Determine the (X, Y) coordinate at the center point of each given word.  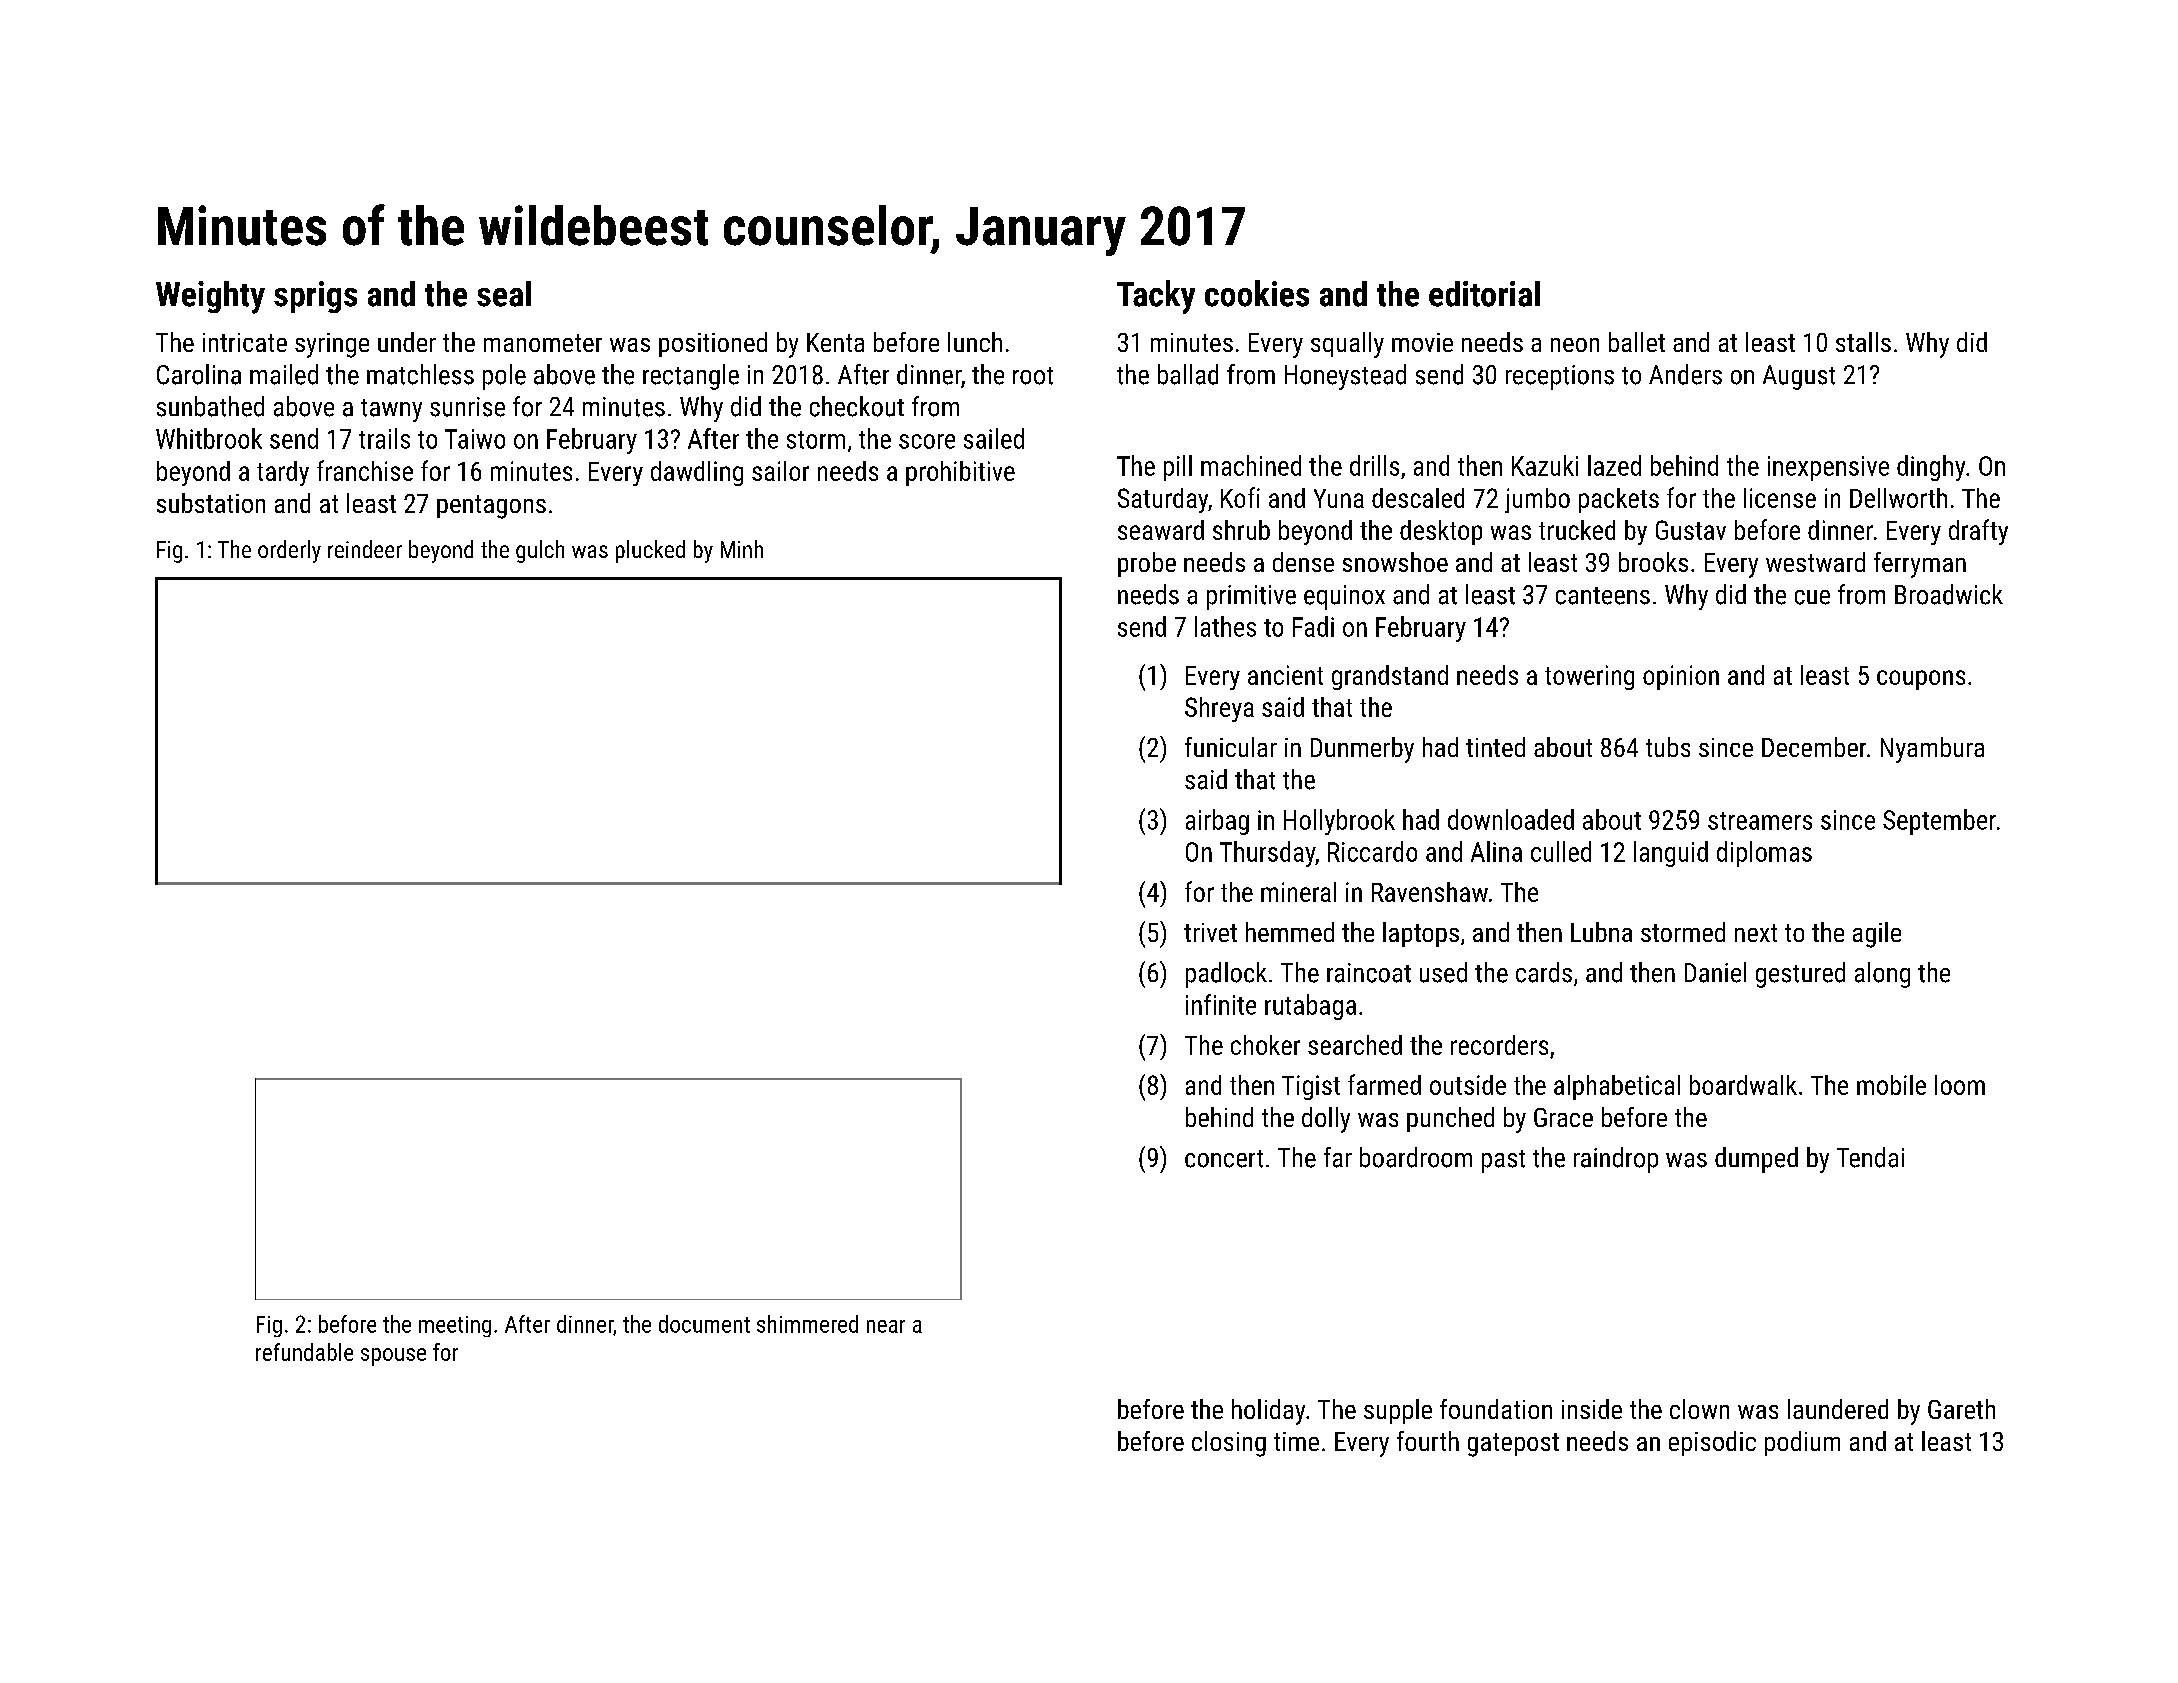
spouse (393, 1357)
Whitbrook (209, 438)
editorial (1484, 294)
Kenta (835, 342)
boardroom (1416, 1157)
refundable (304, 1352)
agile (1877, 935)
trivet (1210, 932)
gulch (540, 551)
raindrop (1616, 1160)
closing (1229, 1444)
